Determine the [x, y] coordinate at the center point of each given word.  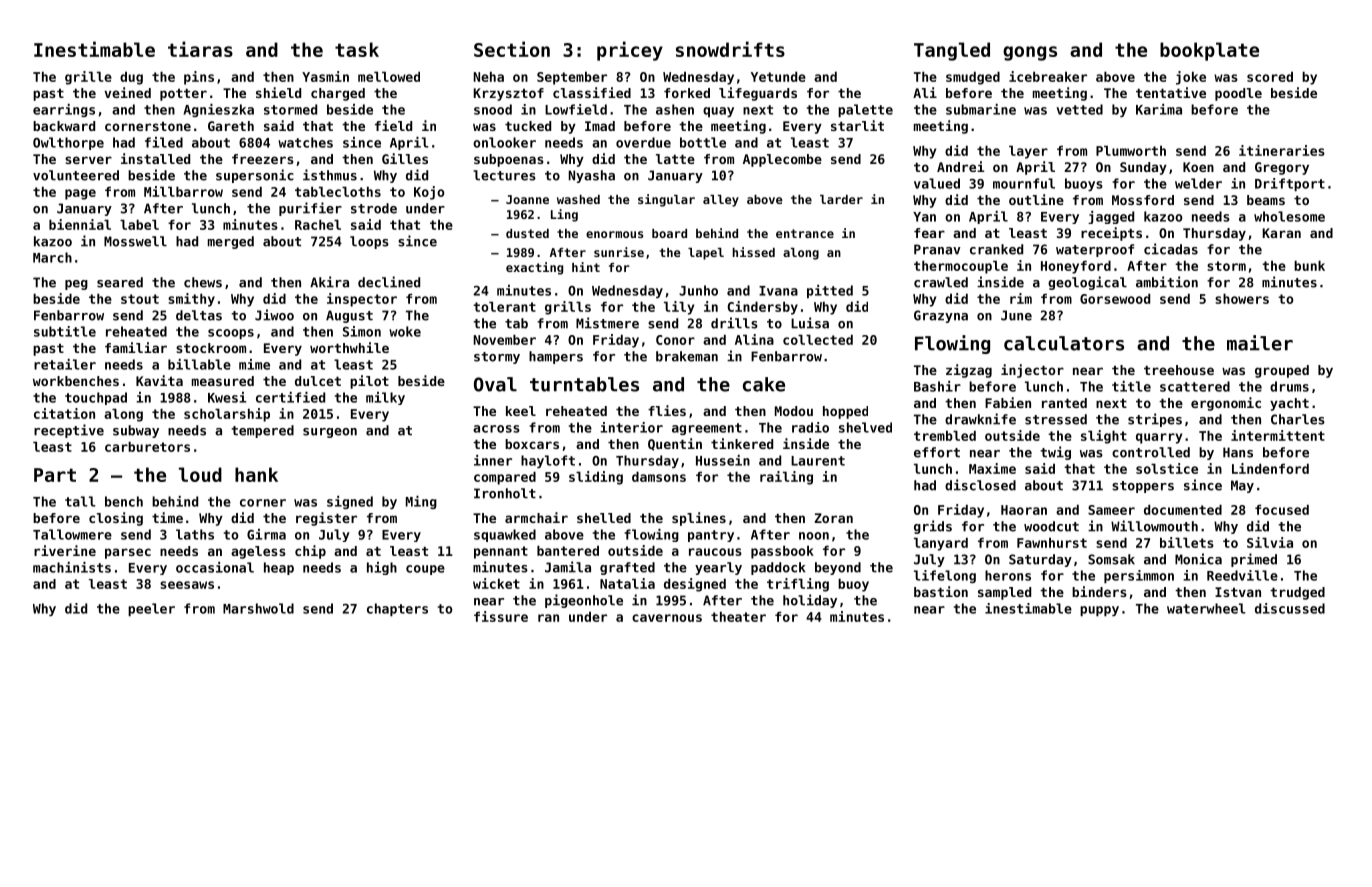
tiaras [200, 49]
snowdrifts [730, 49]
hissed [754, 252]
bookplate [1209, 51]
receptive [69, 431]
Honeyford [1076, 267]
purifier [310, 209]
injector [1032, 371]
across [496, 429]
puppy [1099, 611]
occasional [215, 567]
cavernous [667, 618]
